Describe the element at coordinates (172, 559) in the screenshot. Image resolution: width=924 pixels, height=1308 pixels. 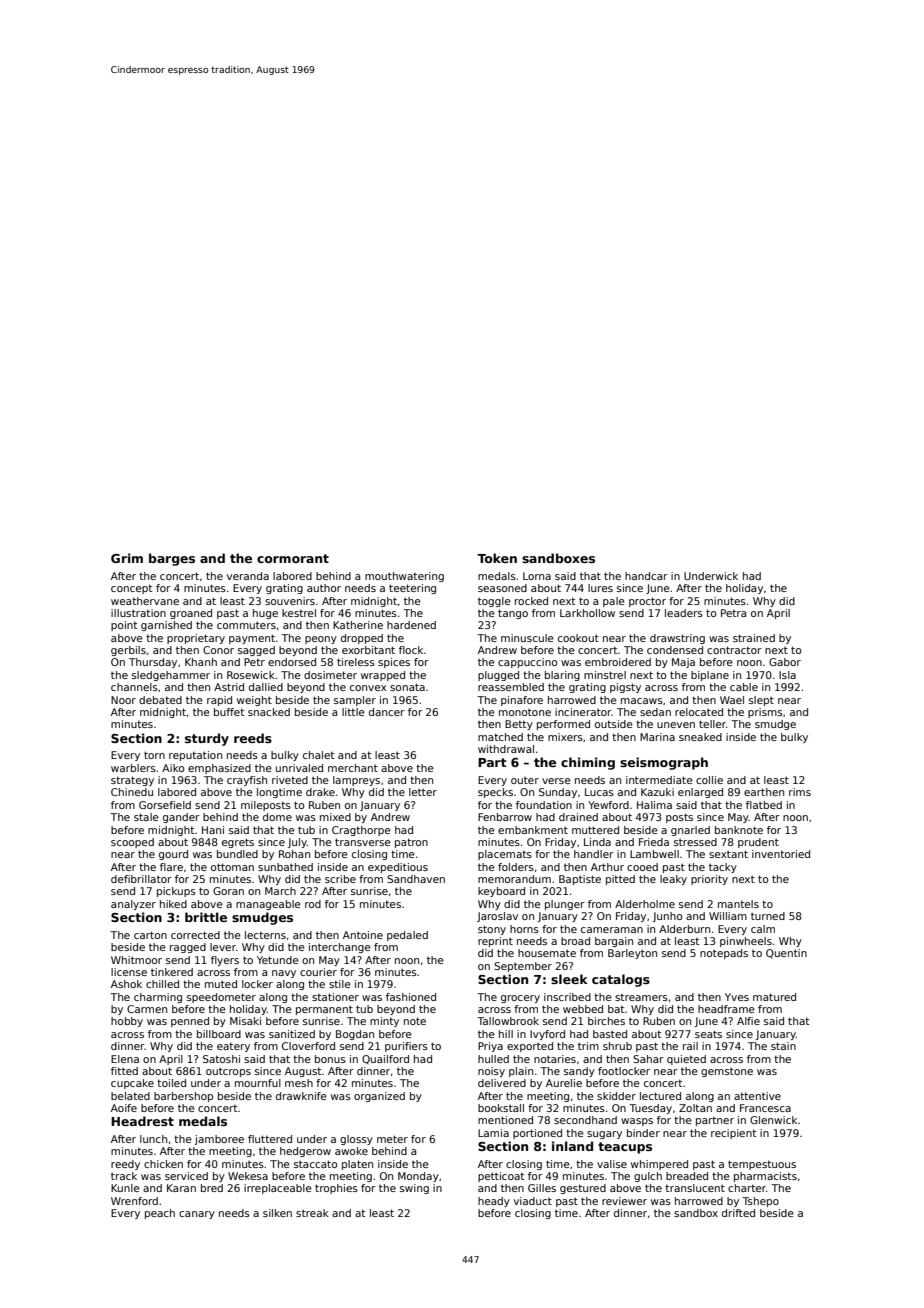
I see `barges` at that location.
